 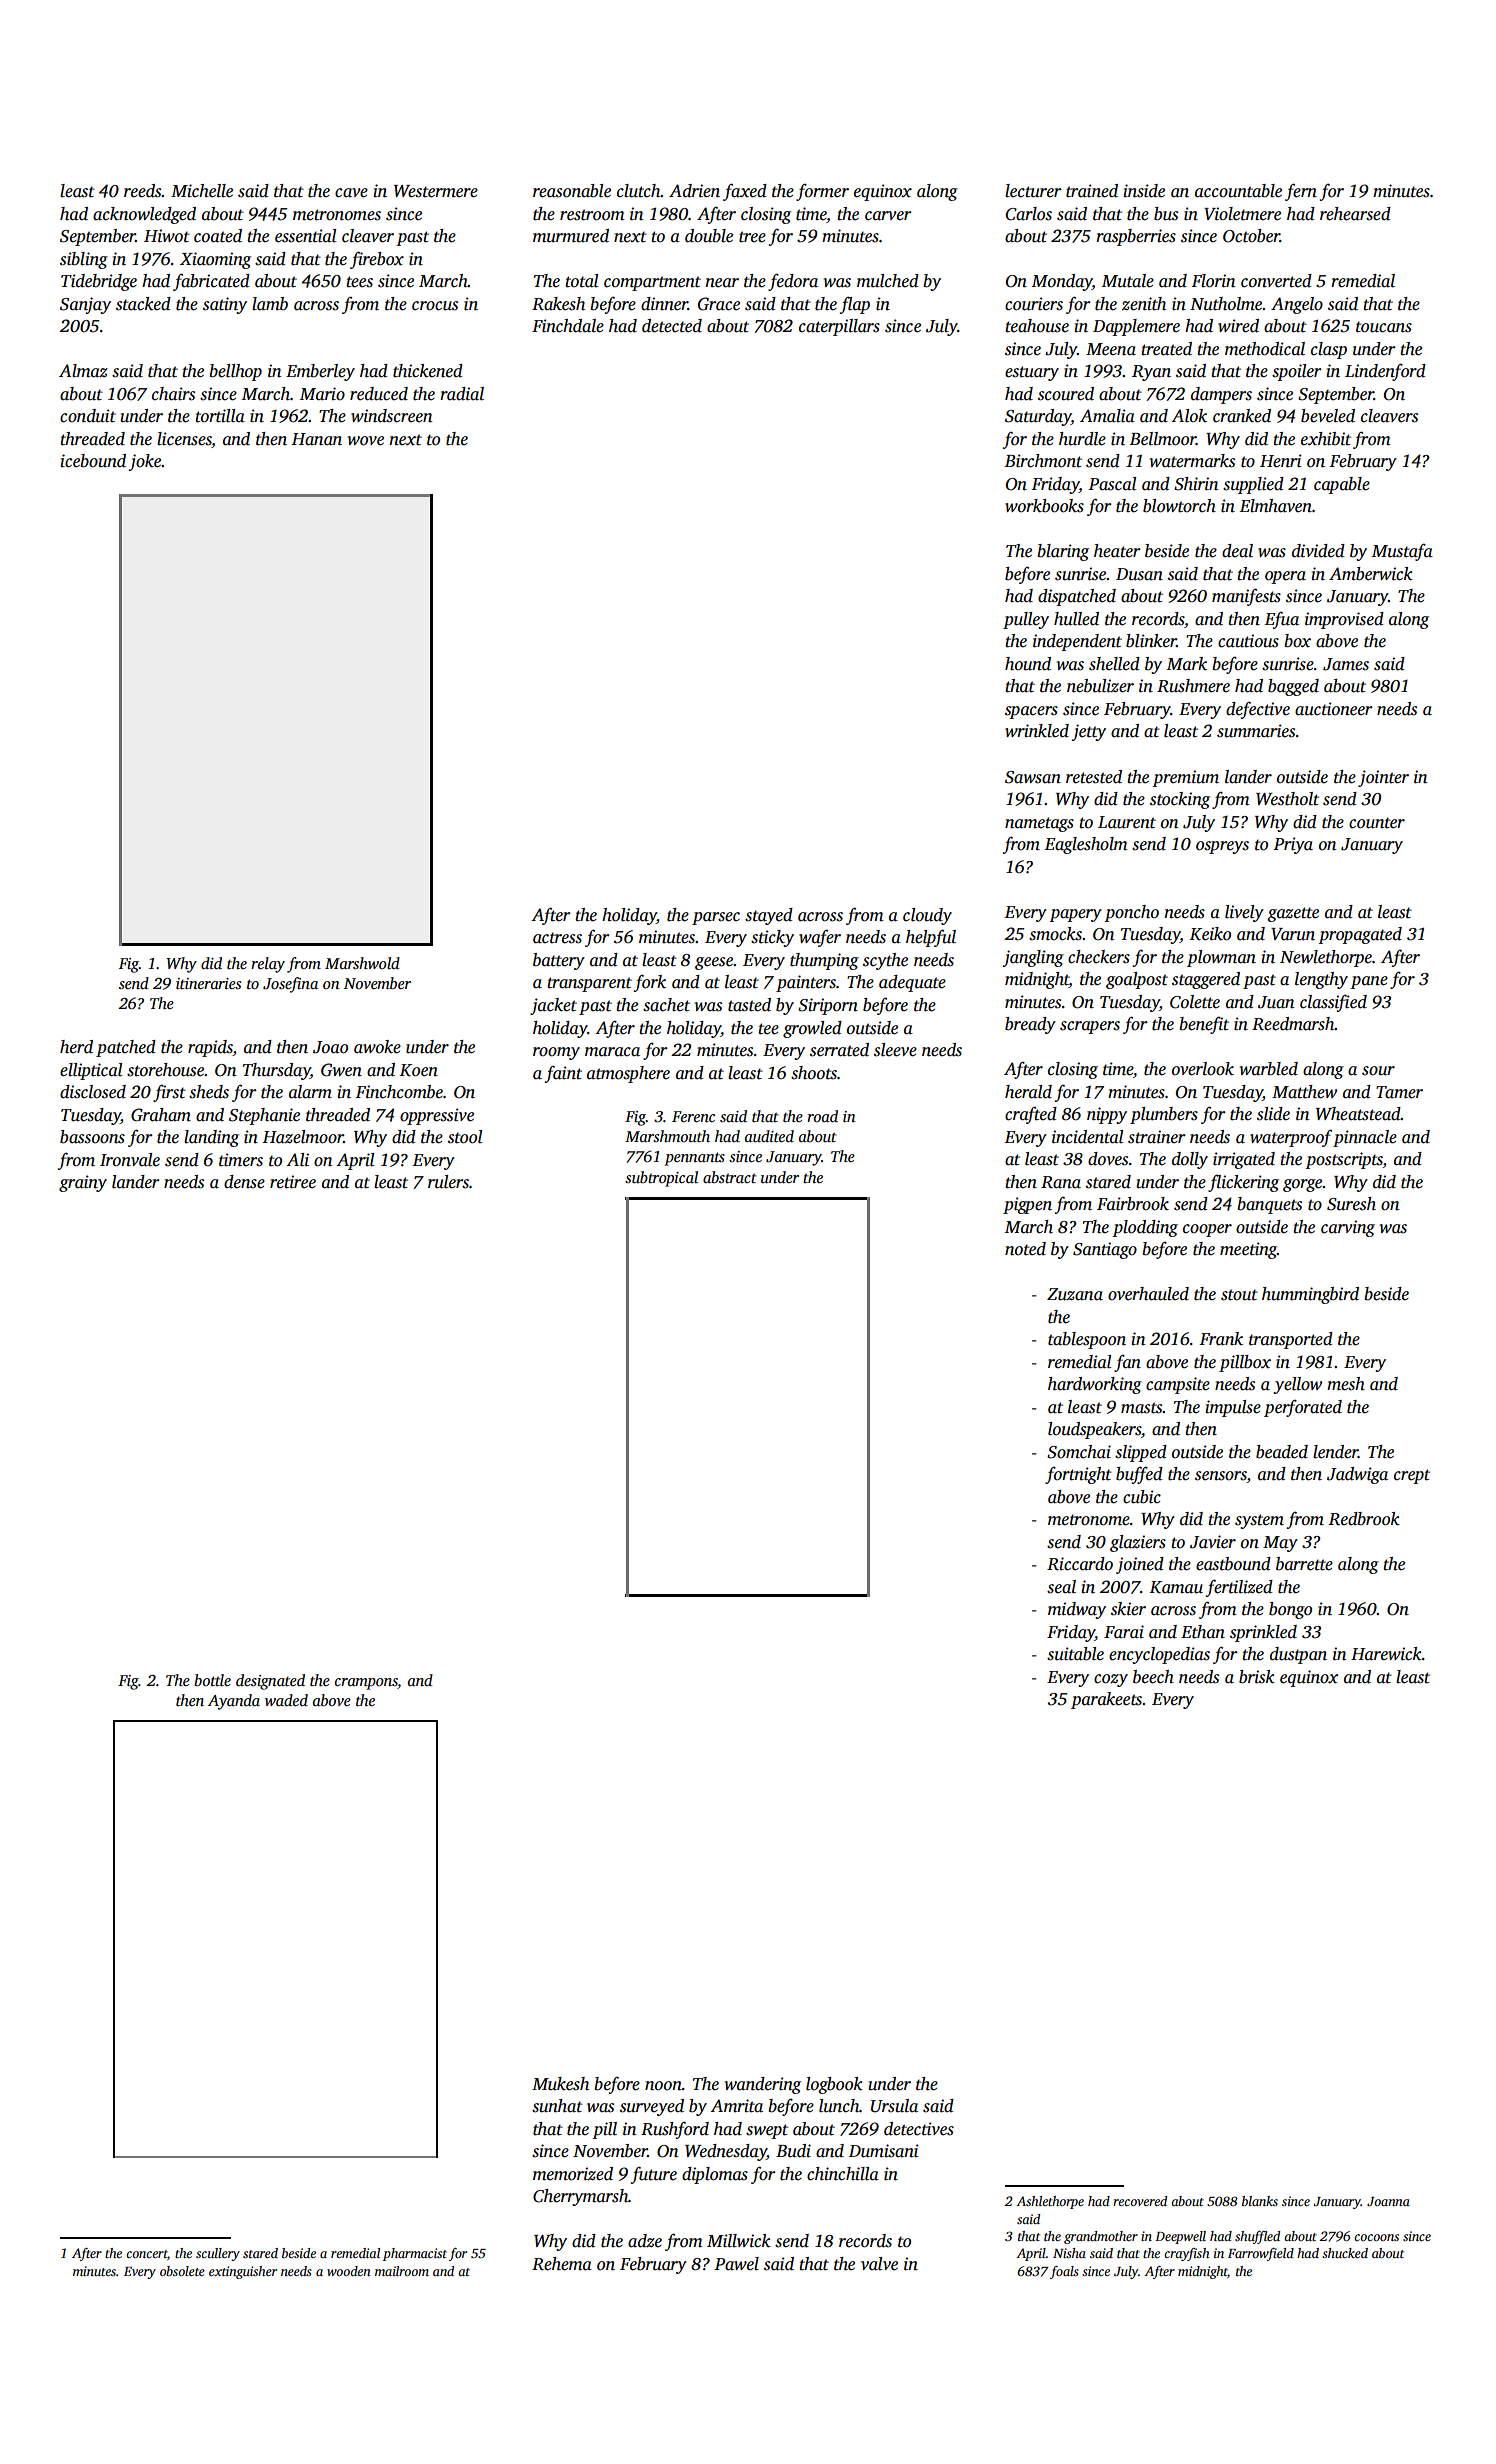 I want to click on satiny, so click(x=225, y=305).
